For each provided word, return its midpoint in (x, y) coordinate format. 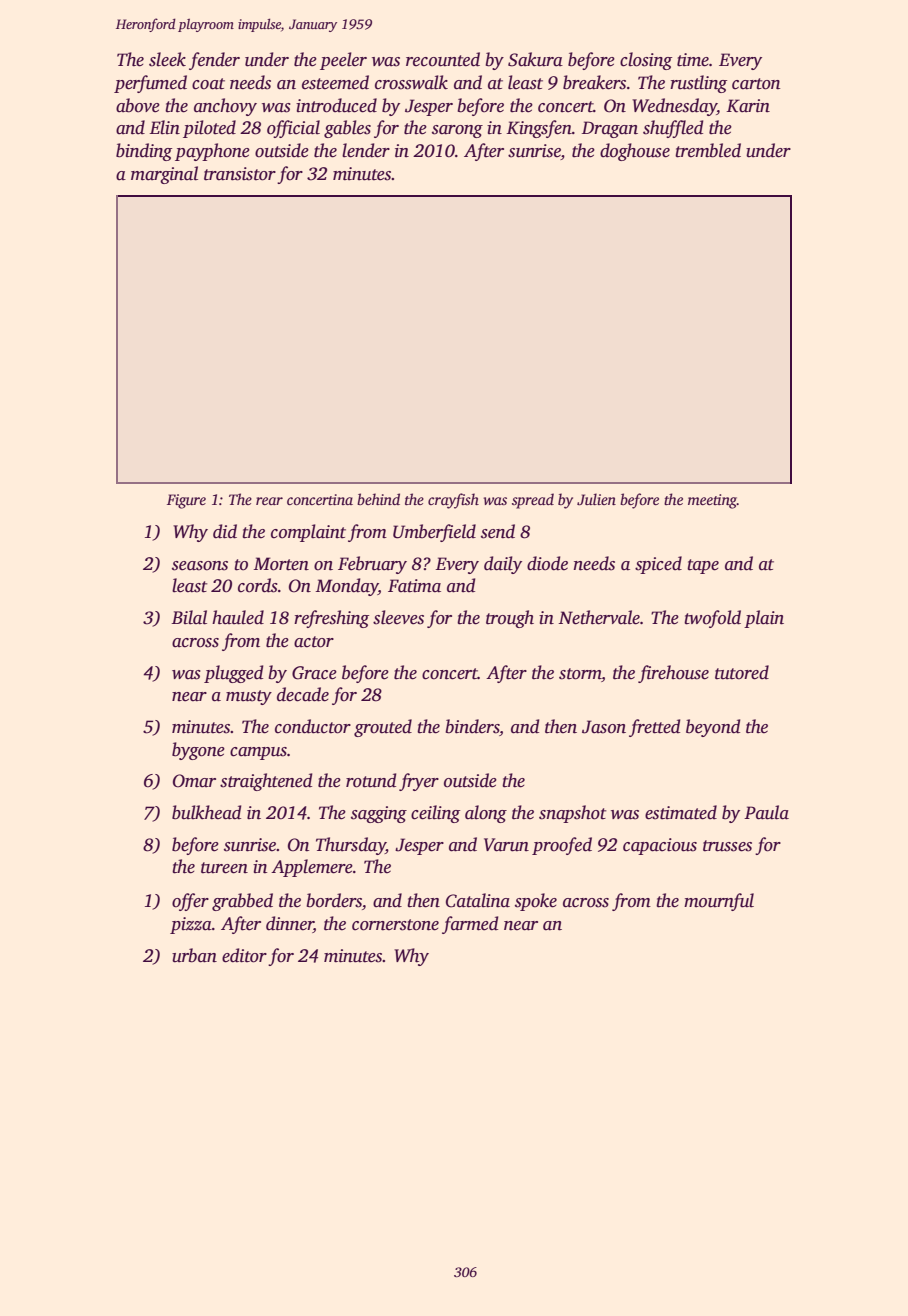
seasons (200, 566)
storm (580, 674)
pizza (191, 925)
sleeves (398, 617)
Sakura (535, 59)
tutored (742, 672)
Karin (748, 106)
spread (533, 501)
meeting (712, 501)
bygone (198, 751)
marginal (164, 175)
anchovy (225, 107)
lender (366, 150)
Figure (186, 501)
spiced (658, 565)
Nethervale (599, 617)
